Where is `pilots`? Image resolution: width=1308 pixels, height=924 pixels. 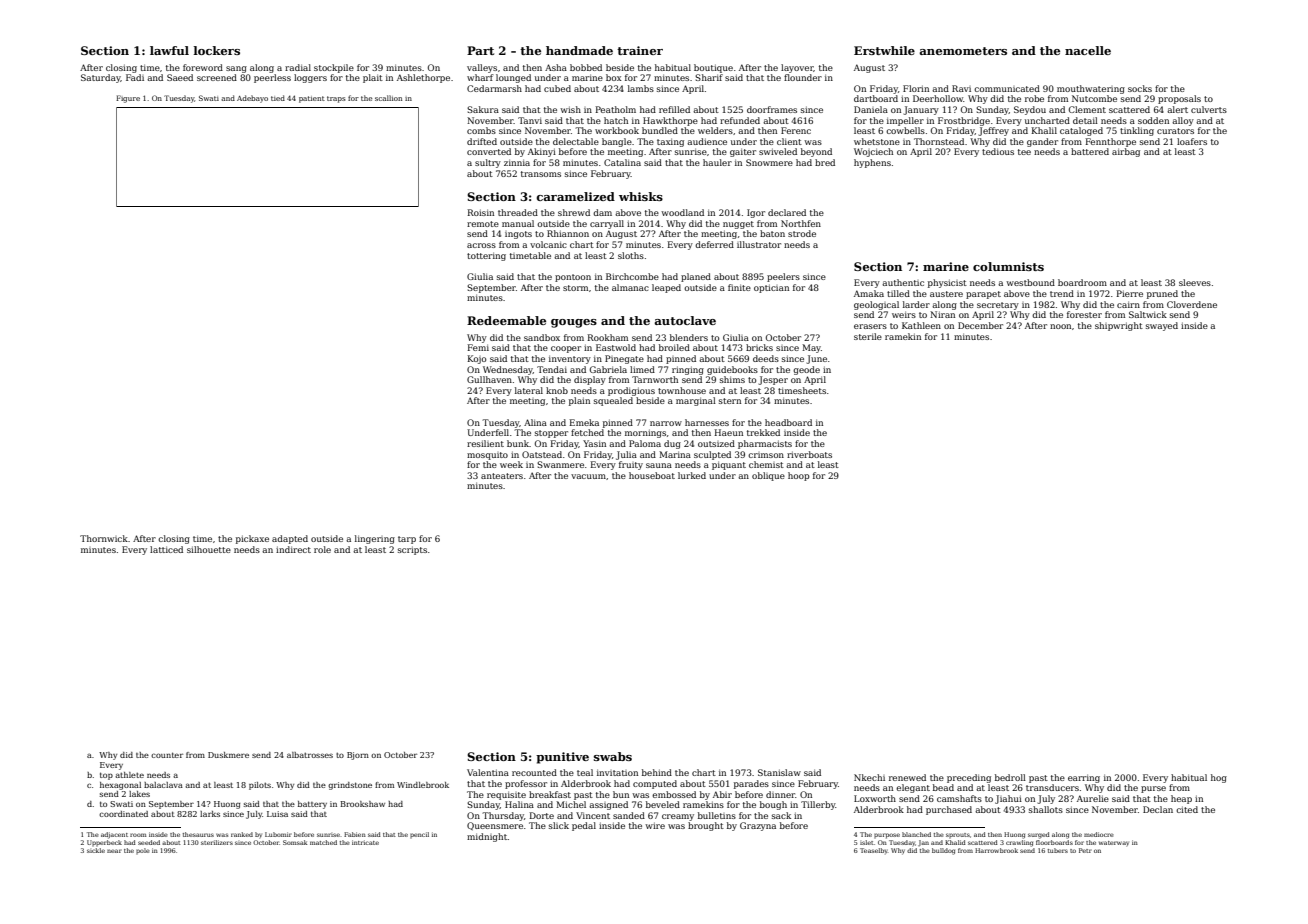
pilots is located at coordinates (260, 786).
